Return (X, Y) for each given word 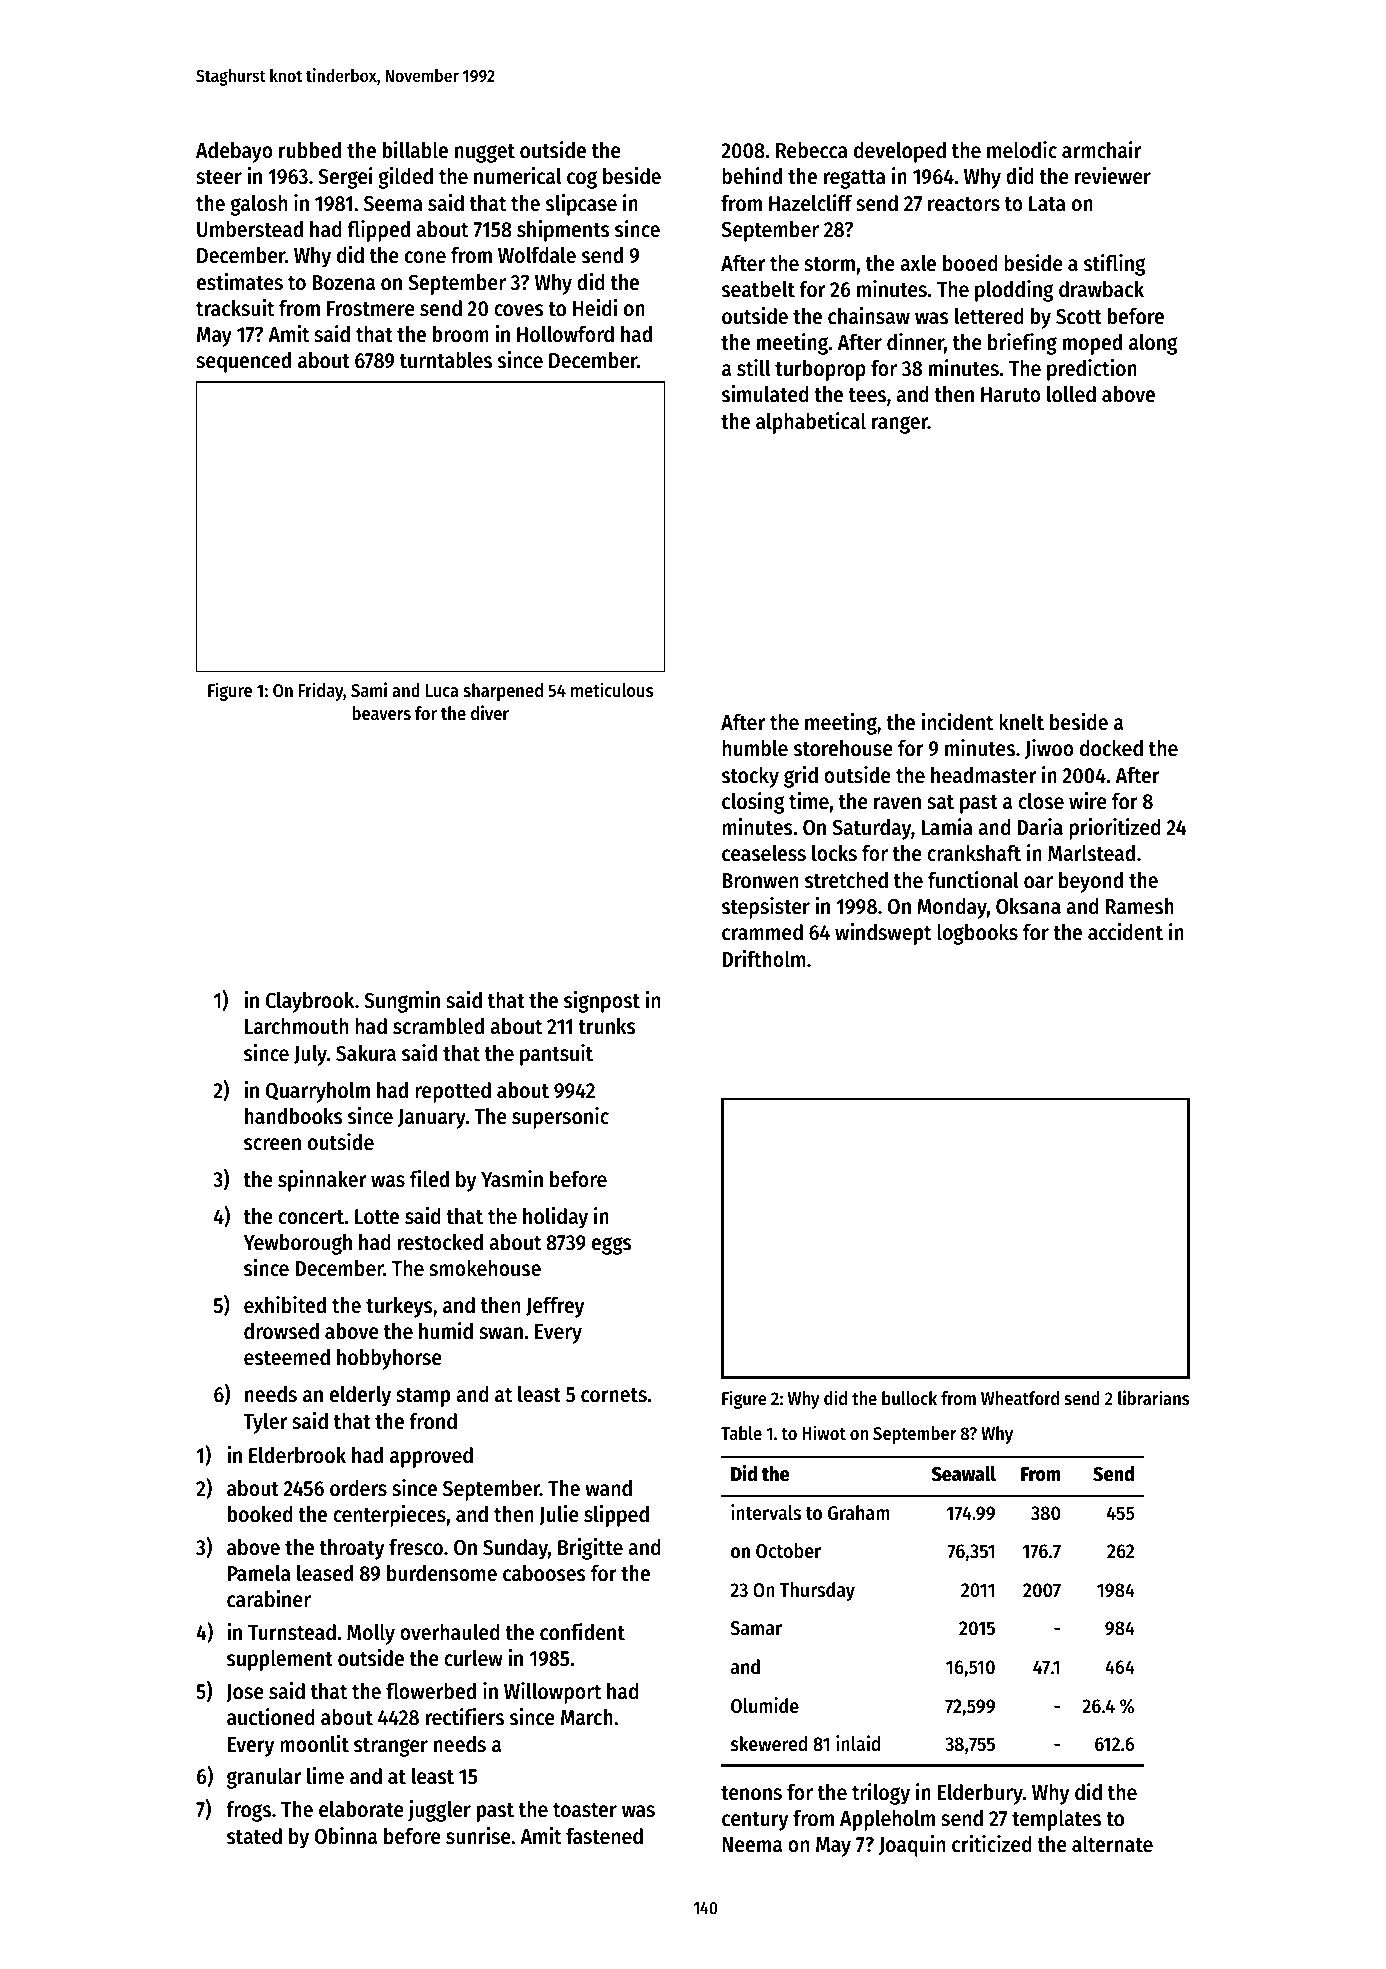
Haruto (1011, 395)
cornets (614, 1395)
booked (260, 1514)
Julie (559, 1515)
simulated (765, 394)
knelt (1021, 722)
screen (272, 1144)
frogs (248, 1811)
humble (755, 748)
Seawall (964, 1474)
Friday (321, 691)
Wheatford (1020, 1398)
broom (461, 334)
